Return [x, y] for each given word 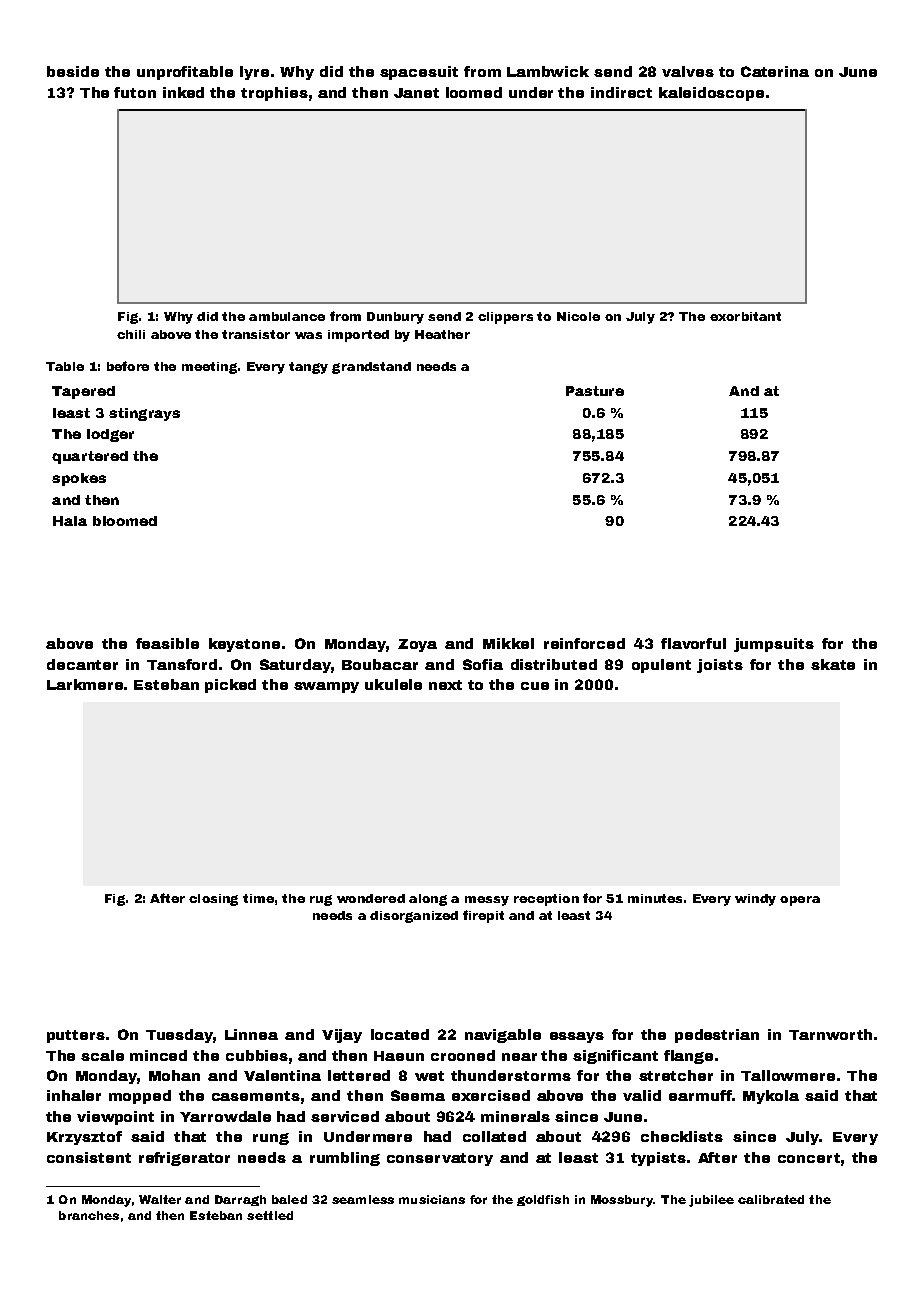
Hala [70, 521]
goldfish [543, 1200]
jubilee [711, 1201]
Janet [416, 93]
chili [131, 334]
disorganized [414, 917]
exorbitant [745, 316]
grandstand [371, 368]
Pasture [595, 391]
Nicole [578, 316]
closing [213, 900]
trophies [274, 94]
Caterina [775, 71]
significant [615, 1057]
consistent [89, 1157]
